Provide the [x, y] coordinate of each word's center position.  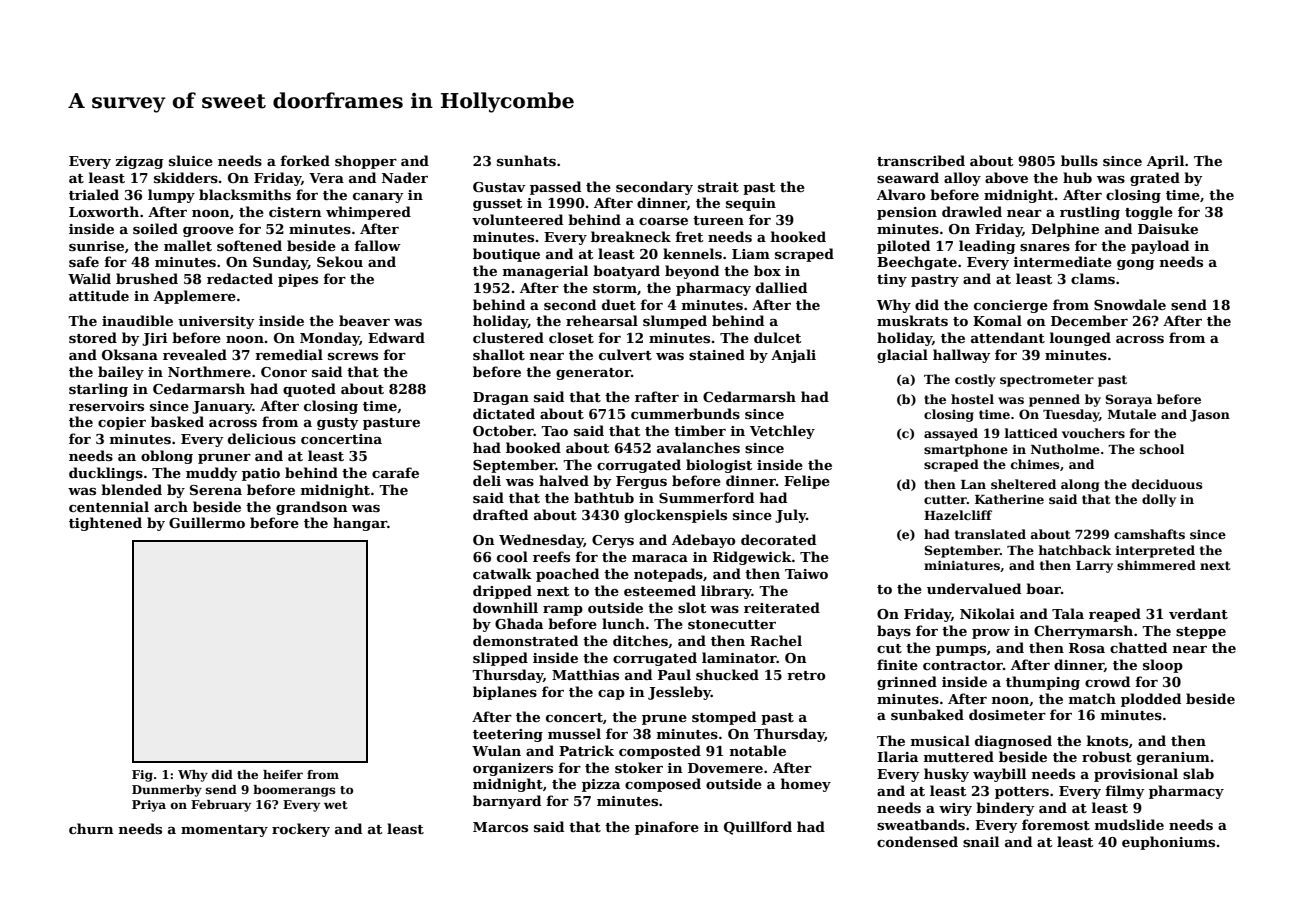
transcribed [921, 160]
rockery [301, 830]
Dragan [501, 398]
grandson [312, 508]
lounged [1080, 339]
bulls [1079, 160]
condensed [917, 841]
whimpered [368, 213]
